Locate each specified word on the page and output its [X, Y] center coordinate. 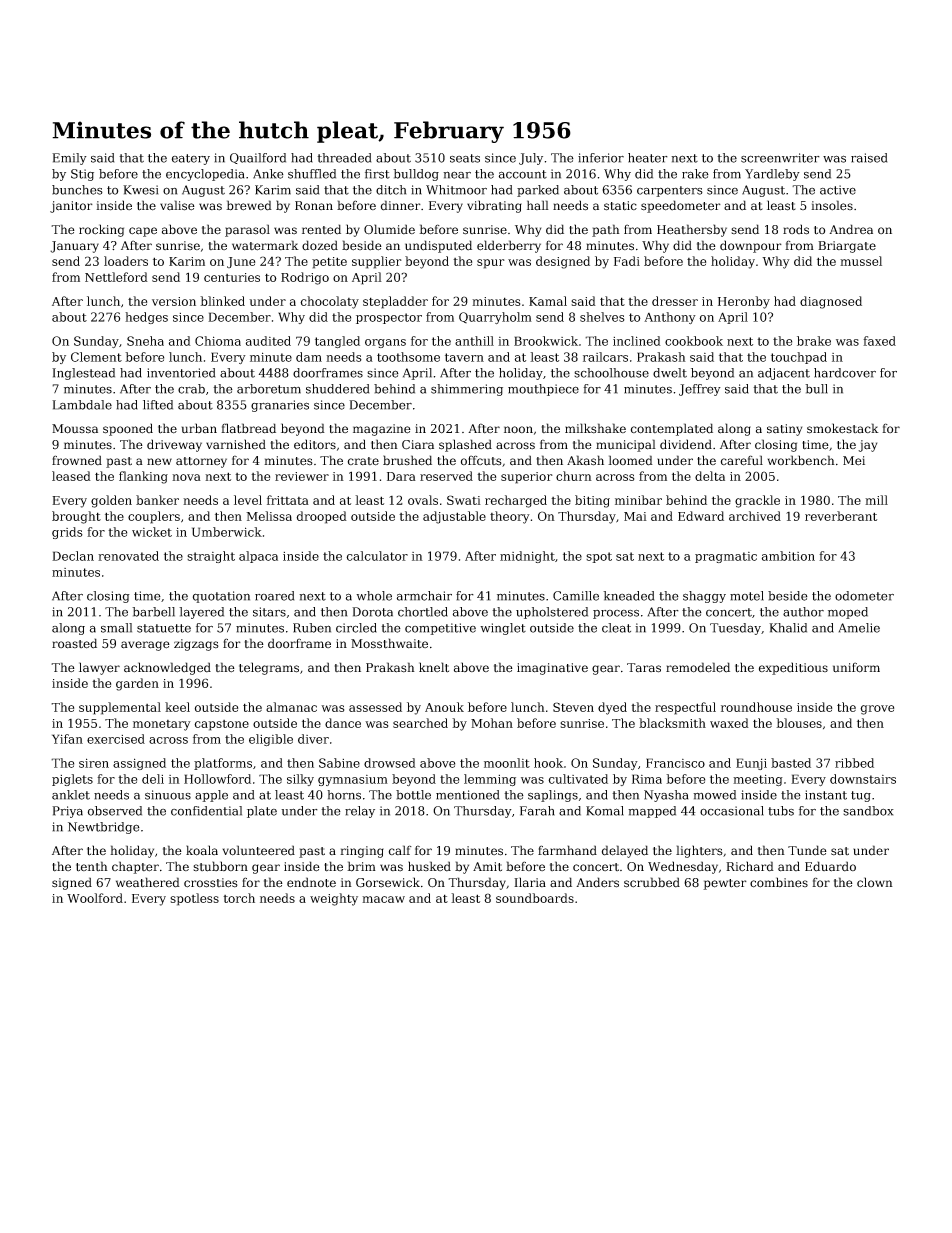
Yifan [67, 739]
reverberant [841, 516]
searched [420, 723]
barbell [153, 612]
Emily [69, 159]
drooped [321, 517]
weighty [334, 899]
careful [742, 460]
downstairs [863, 779]
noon [518, 430]
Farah [537, 811]
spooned [128, 429]
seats [465, 158]
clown [875, 882]
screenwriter [780, 158]
